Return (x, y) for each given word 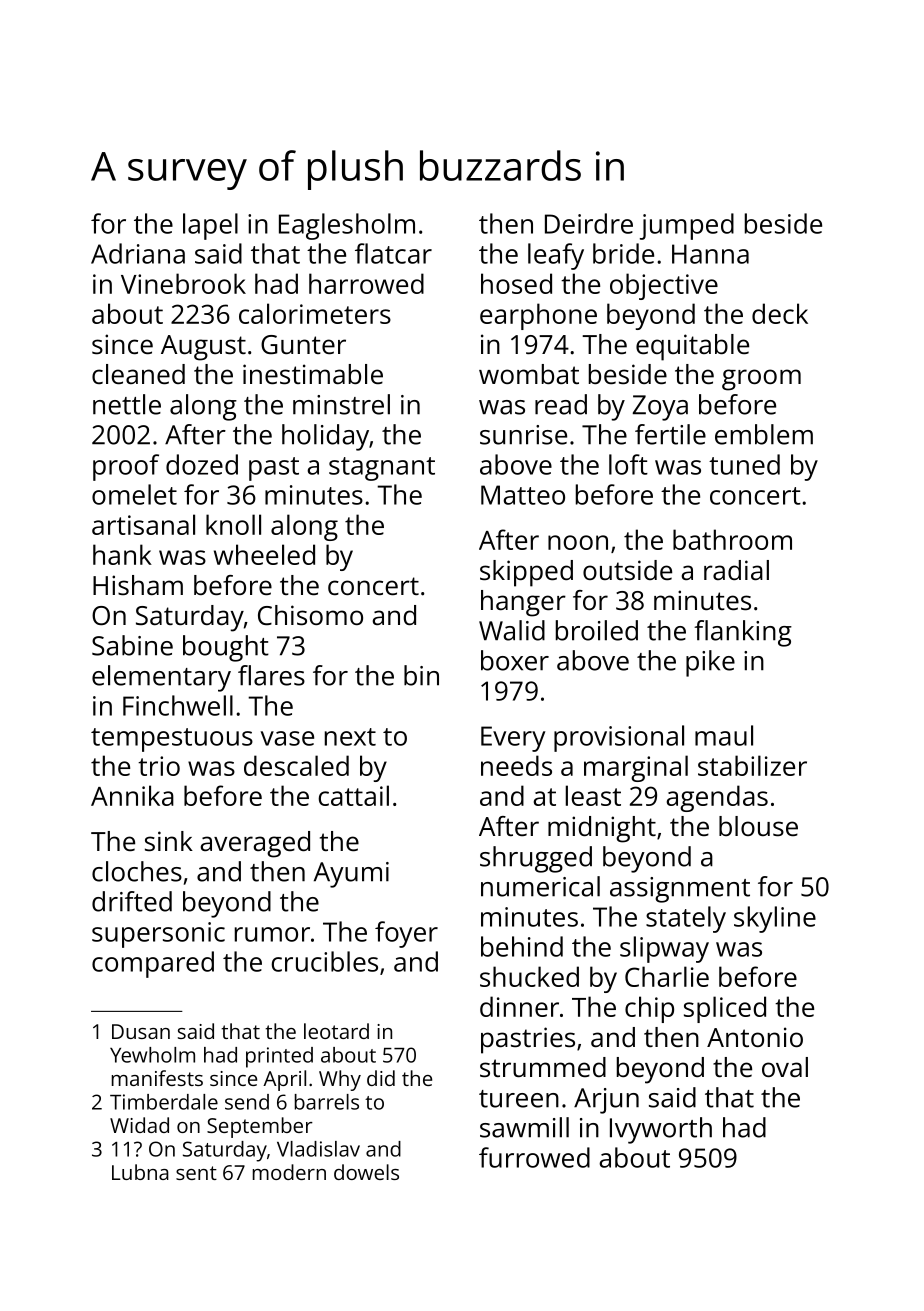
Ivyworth (661, 1130)
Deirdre (589, 223)
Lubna (140, 1172)
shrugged (536, 859)
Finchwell (178, 705)
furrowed (534, 1157)
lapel (210, 226)
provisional (619, 738)
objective (664, 286)
